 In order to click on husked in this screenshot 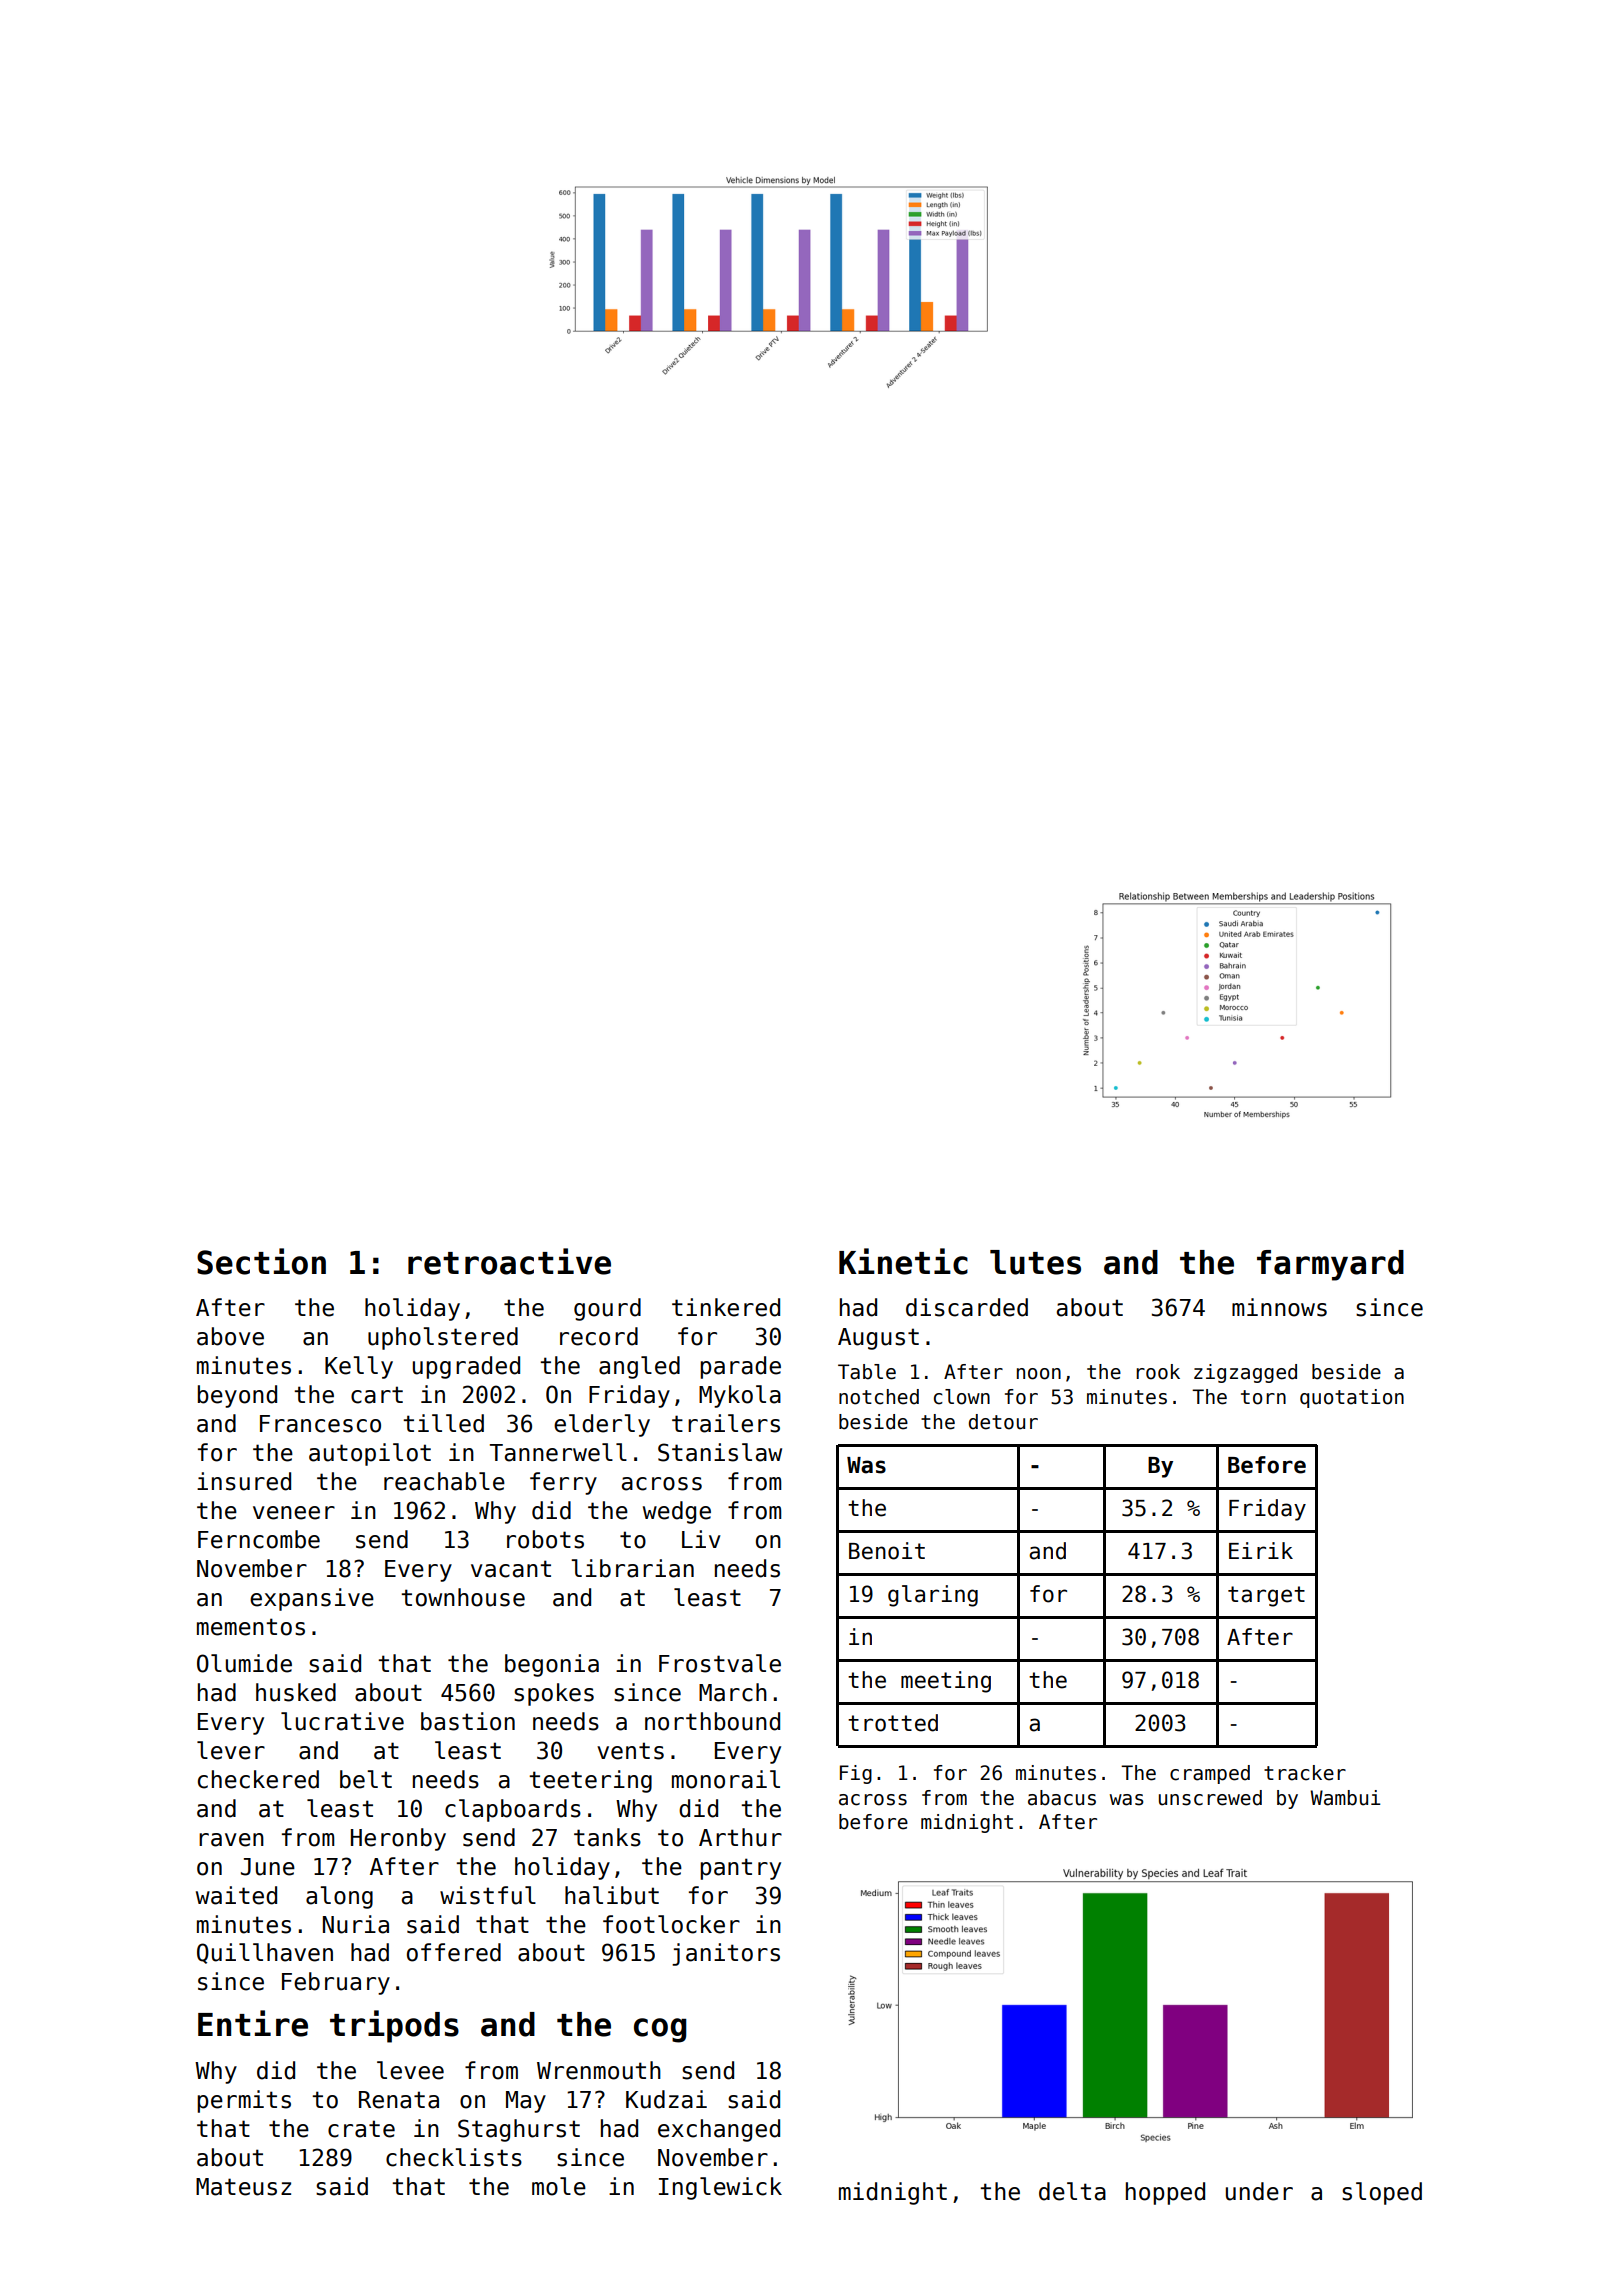, I will do `click(296, 1692)`.
